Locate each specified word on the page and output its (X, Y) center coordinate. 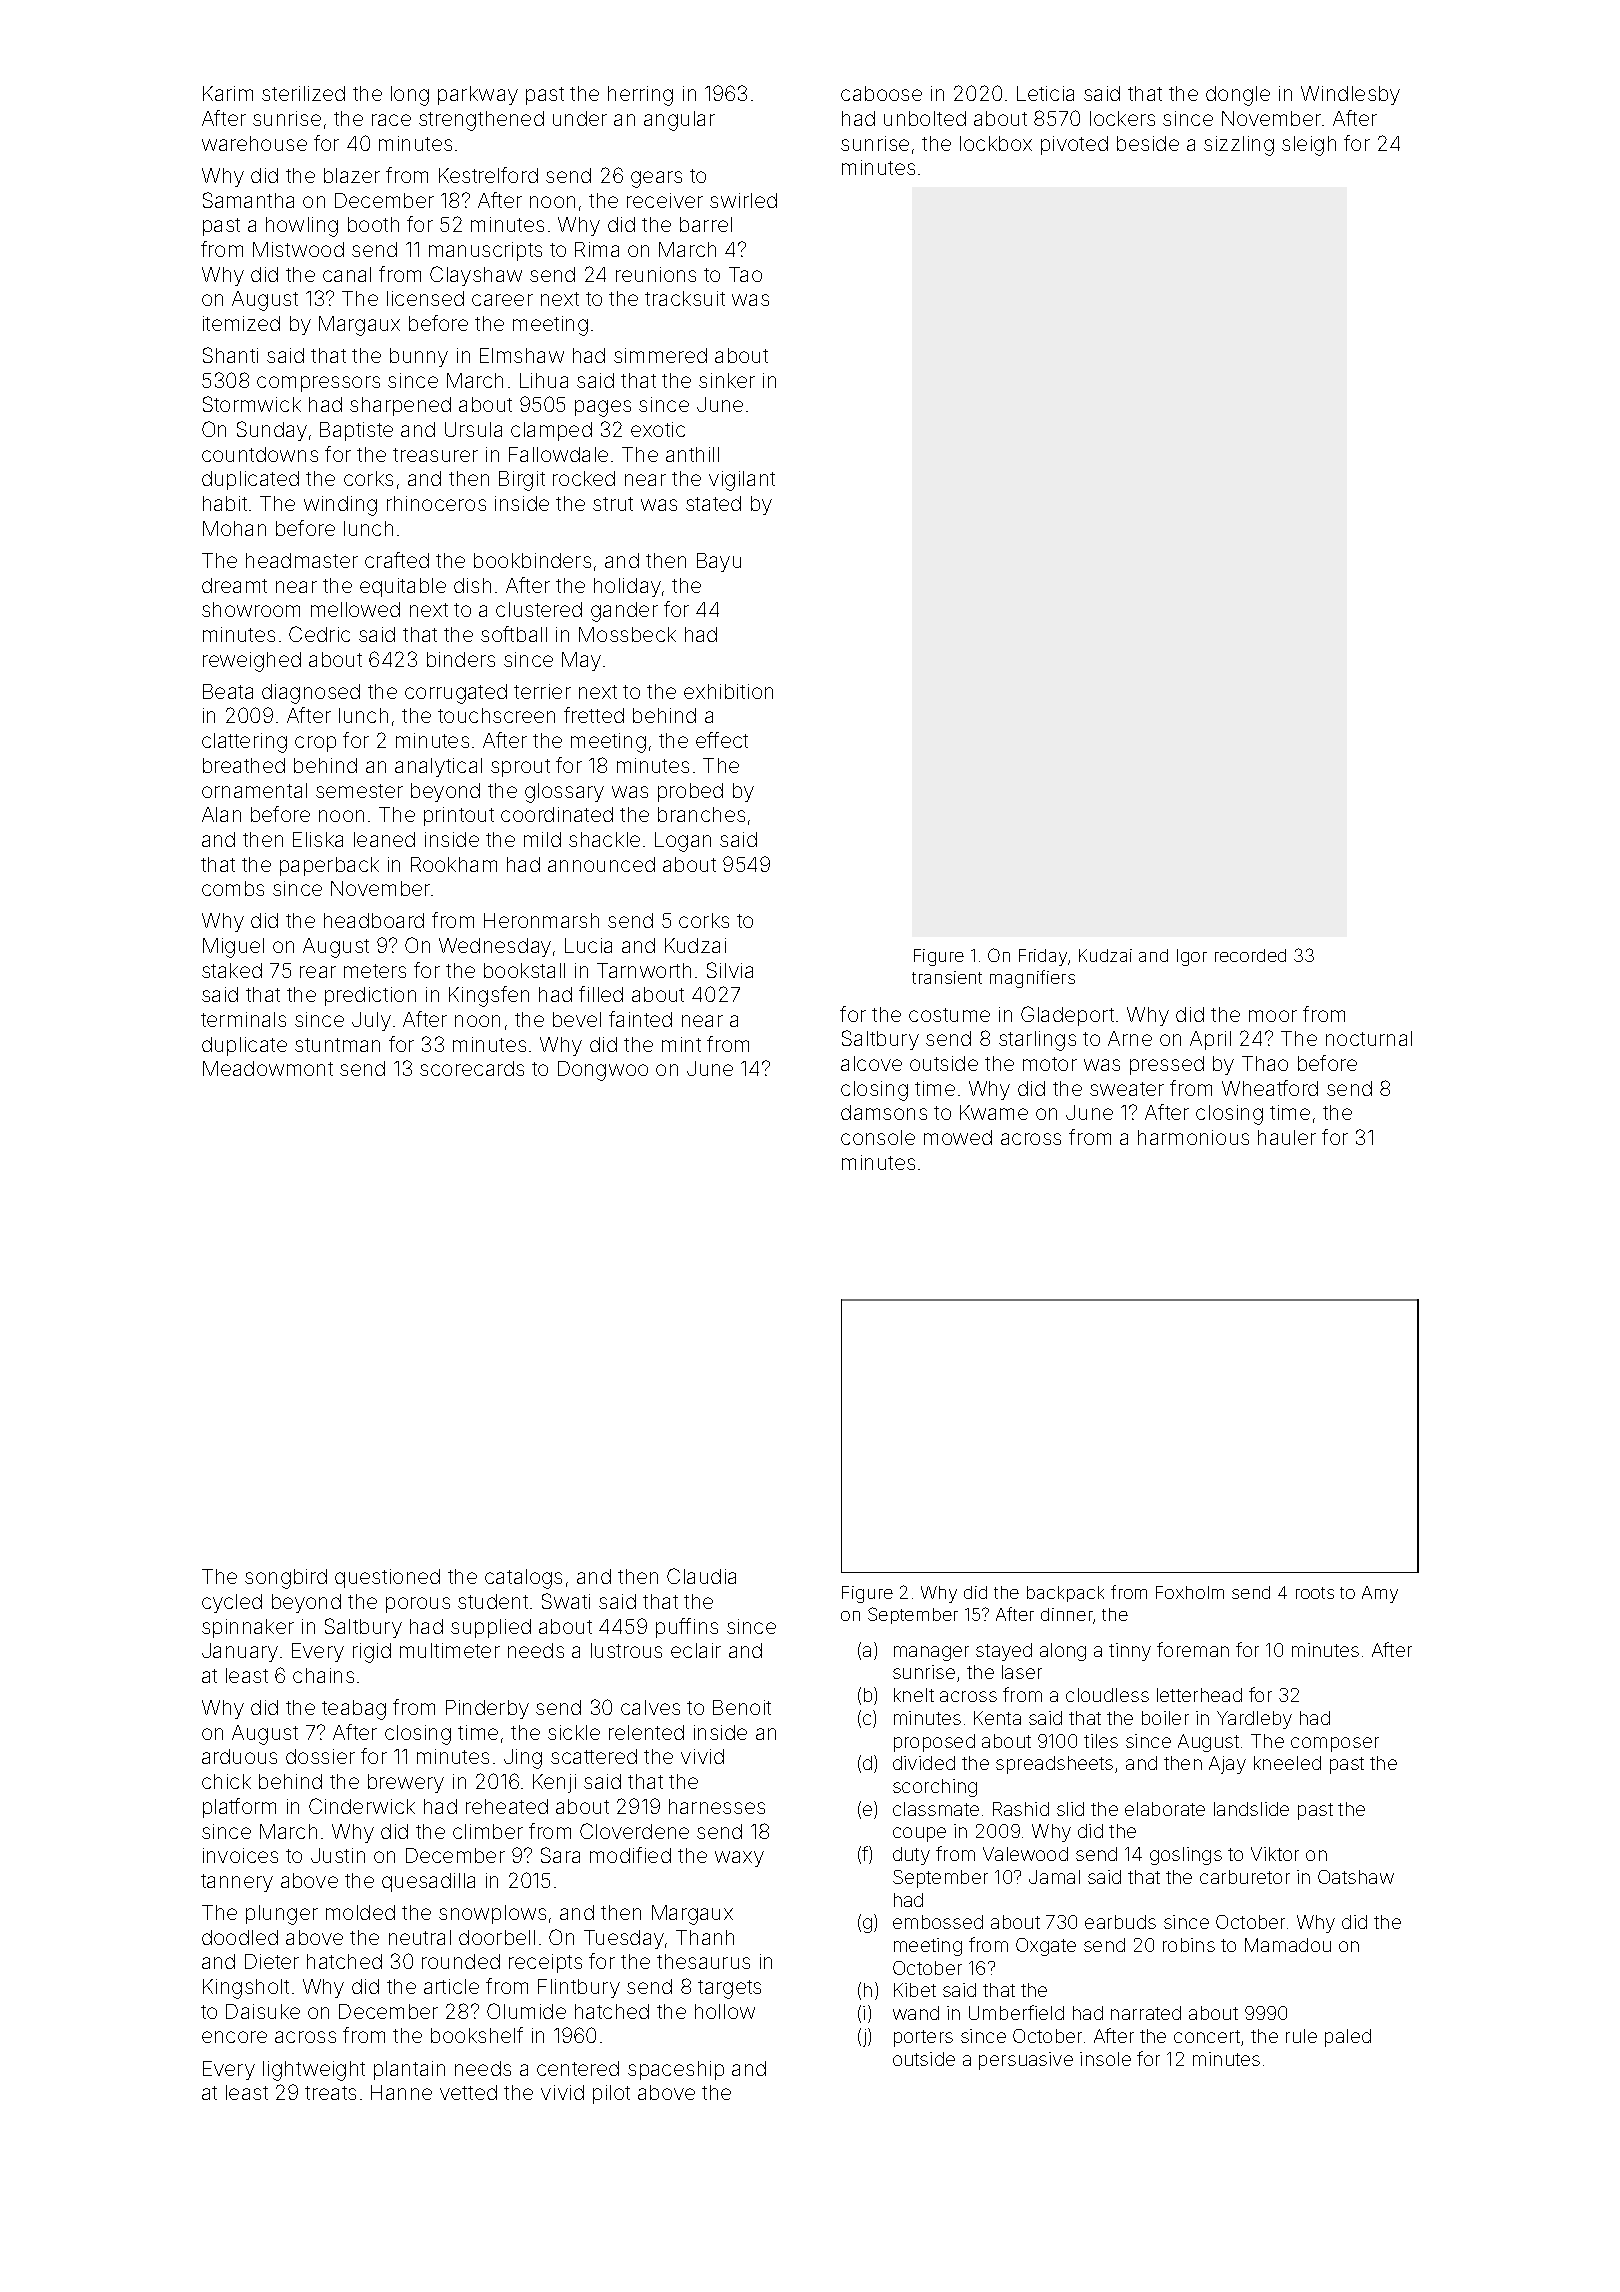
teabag (354, 1710)
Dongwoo (603, 1071)
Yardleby (1254, 1720)
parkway (478, 95)
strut (613, 504)
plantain (409, 2070)
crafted (397, 560)
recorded (1250, 955)
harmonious (1193, 1137)
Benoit (742, 1707)
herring (640, 96)
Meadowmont (268, 1068)
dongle (1238, 96)
